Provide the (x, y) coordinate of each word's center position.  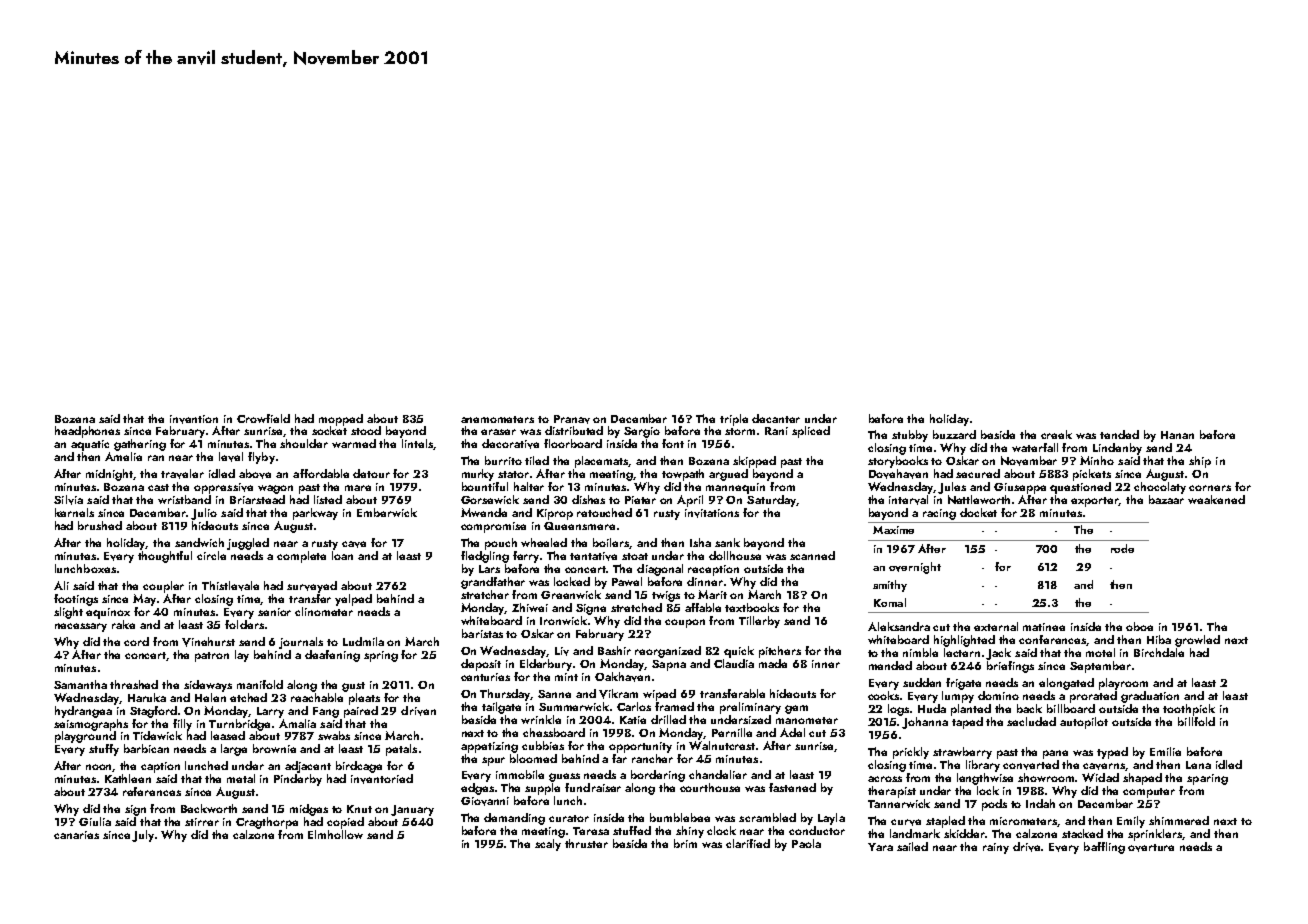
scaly (548, 845)
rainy (996, 848)
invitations (712, 513)
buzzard (954, 434)
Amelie (123, 456)
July (143, 836)
